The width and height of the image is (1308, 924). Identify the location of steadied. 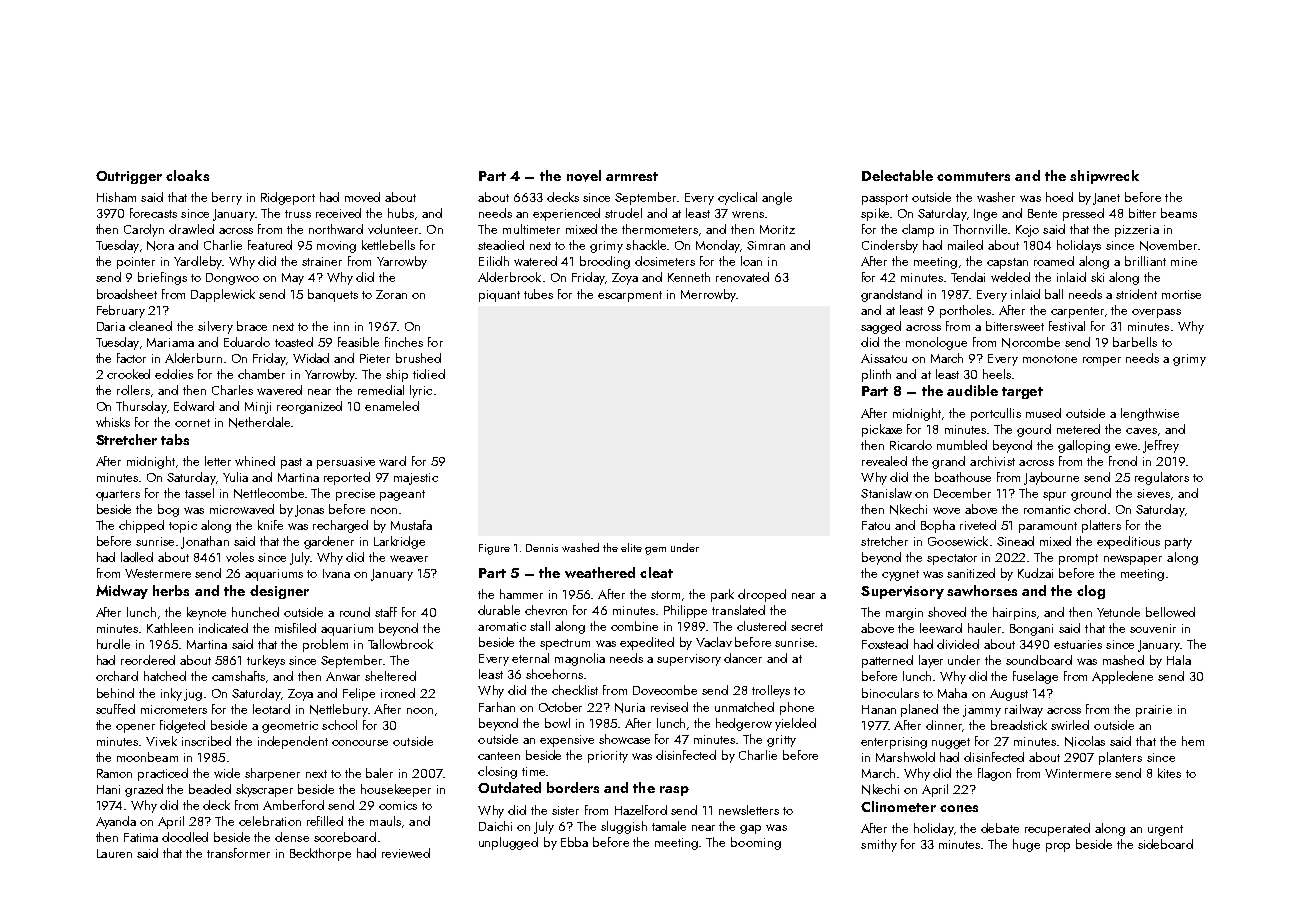
(501, 245).
